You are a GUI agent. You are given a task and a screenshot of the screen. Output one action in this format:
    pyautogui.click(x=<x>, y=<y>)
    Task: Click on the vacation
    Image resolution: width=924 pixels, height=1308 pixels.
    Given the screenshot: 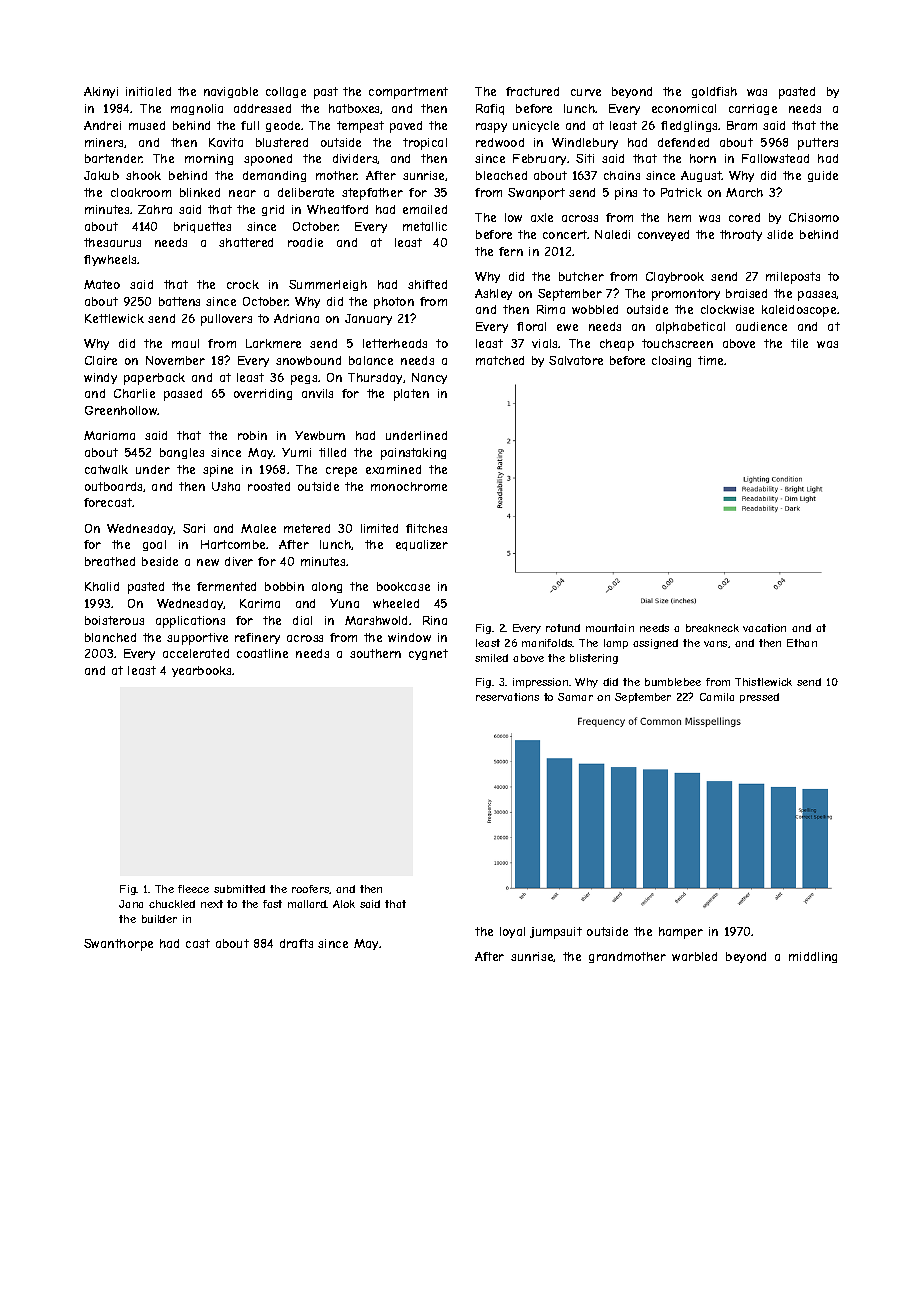 What is the action you would take?
    pyautogui.click(x=764, y=628)
